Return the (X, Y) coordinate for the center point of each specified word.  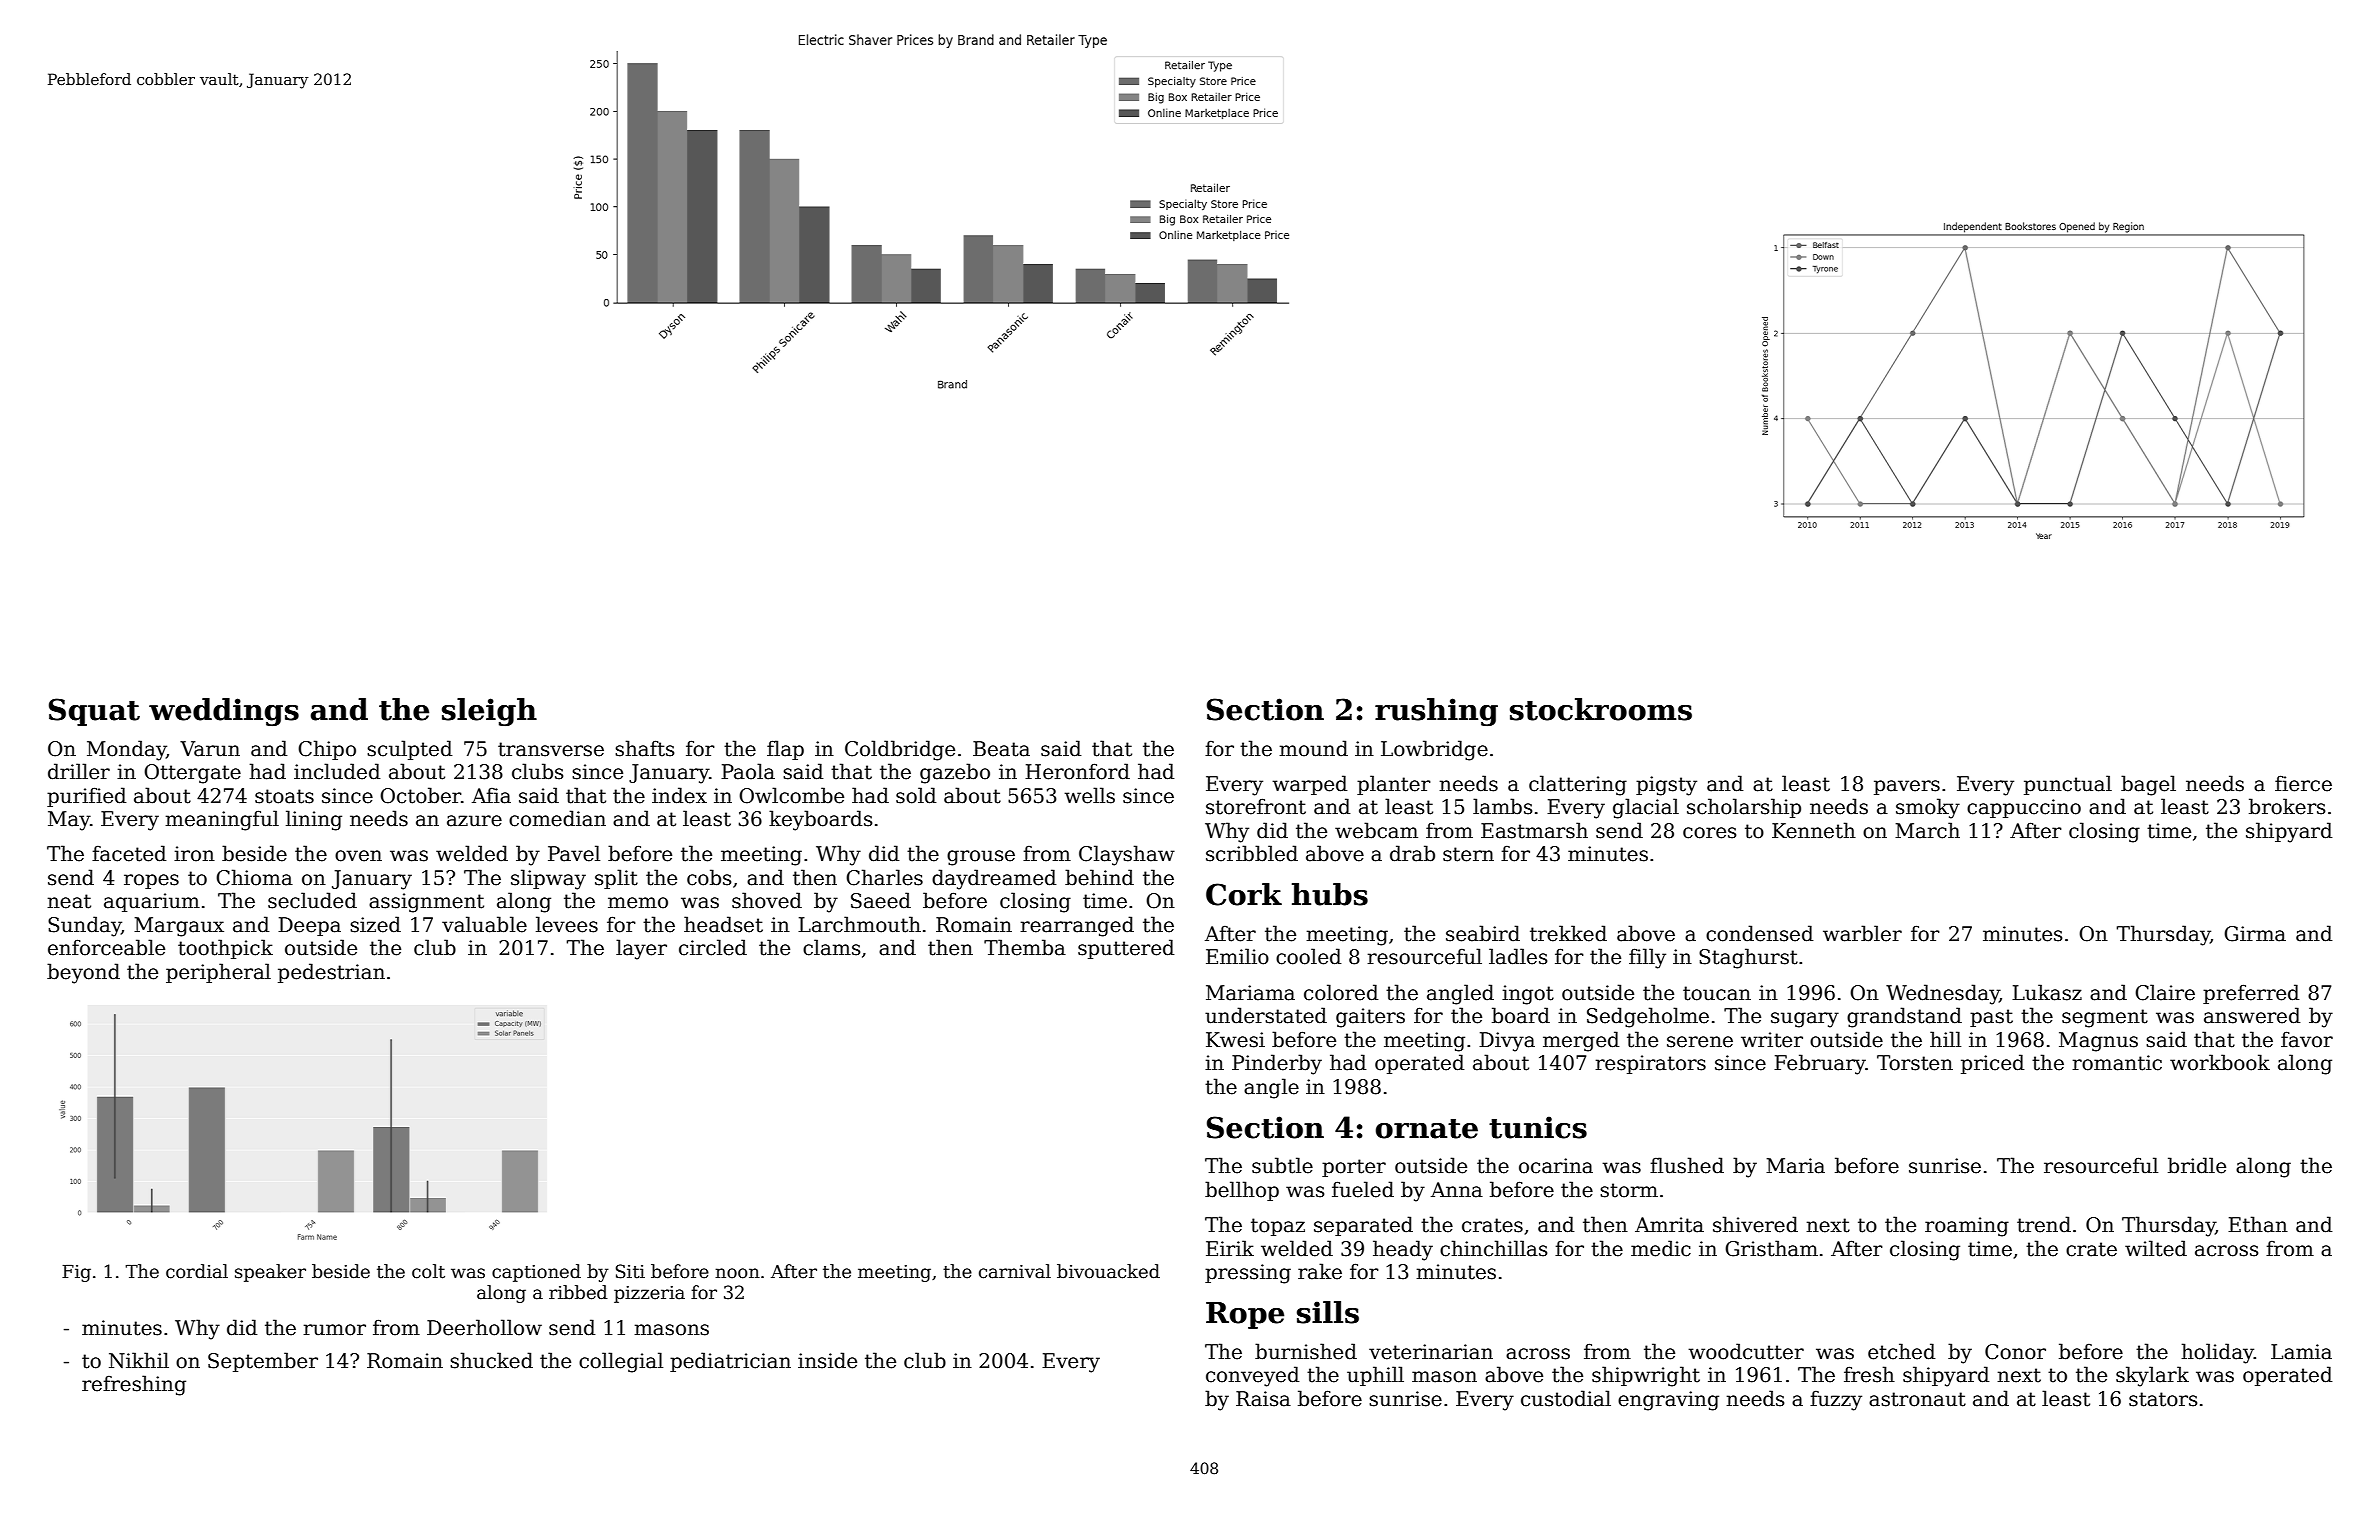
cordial (197, 1271)
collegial (621, 1362)
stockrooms (1601, 709)
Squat (94, 712)
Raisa (1263, 1399)
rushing (1436, 712)
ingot (1528, 995)
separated (1363, 1226)
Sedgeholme (1648, 1017)
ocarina (1556, 1166)
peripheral (218, 973)
